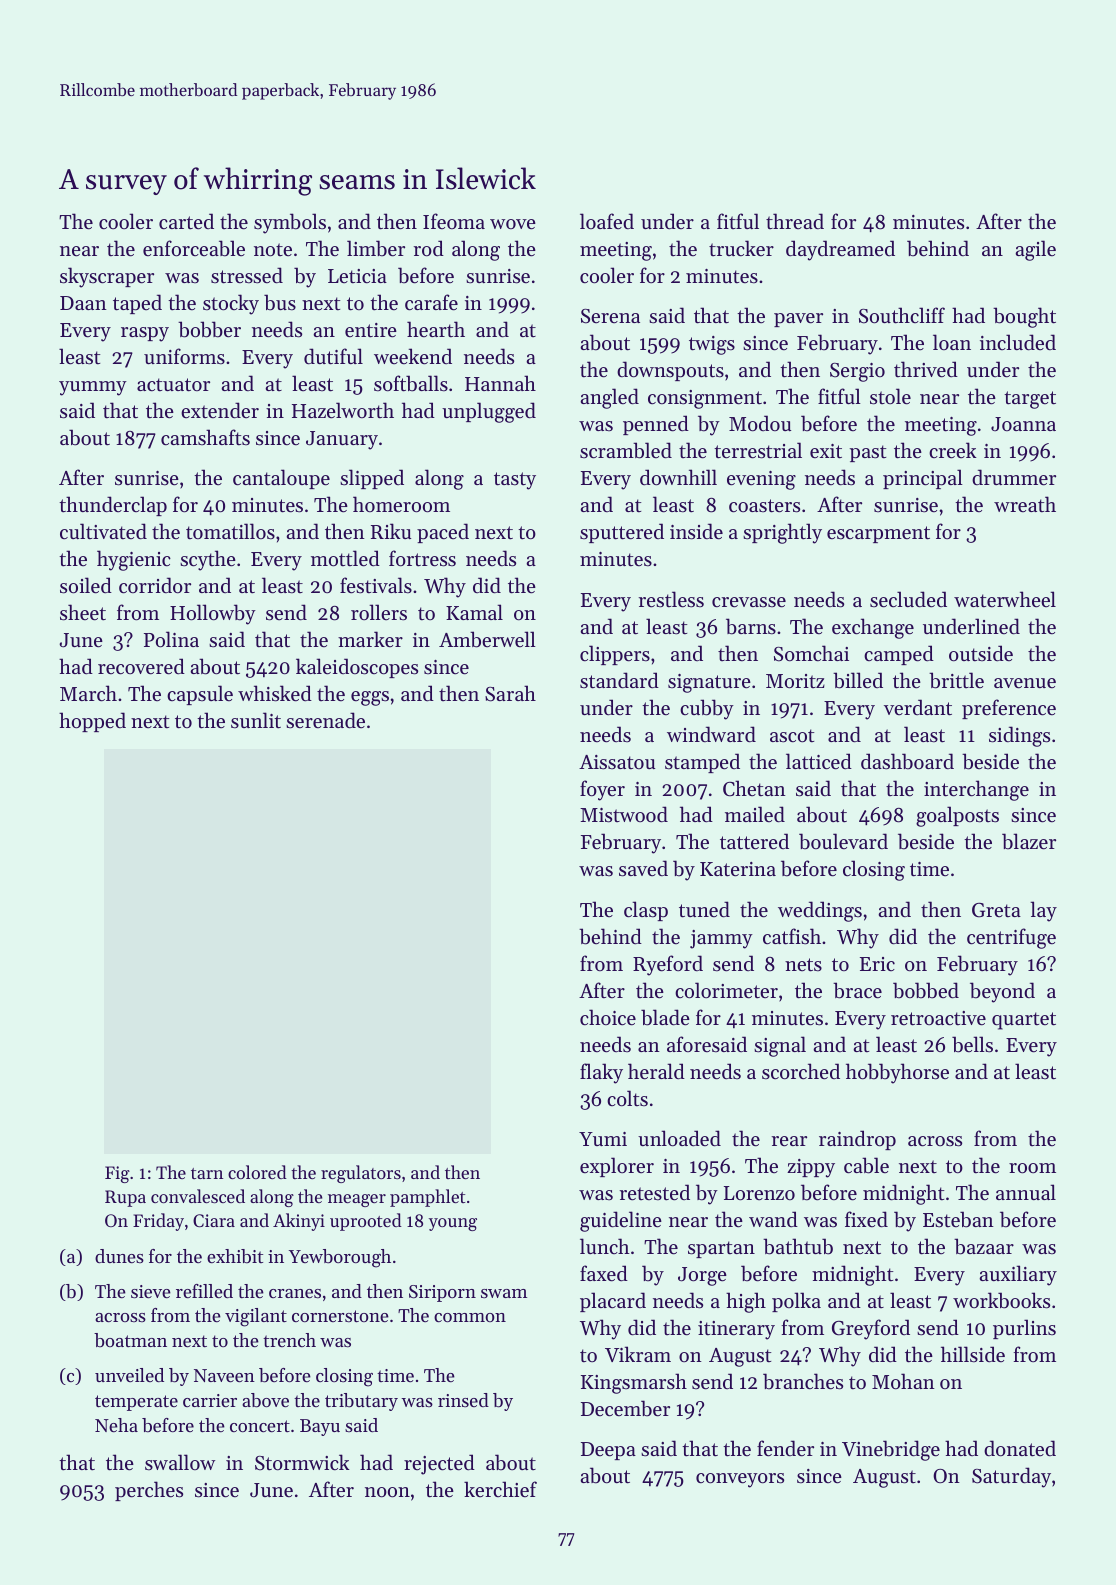 The height and width of the screenshot is (1585, 1116). Describe the element at coordinates (952, 342) in the screenshot. I see `loan` at that location.
